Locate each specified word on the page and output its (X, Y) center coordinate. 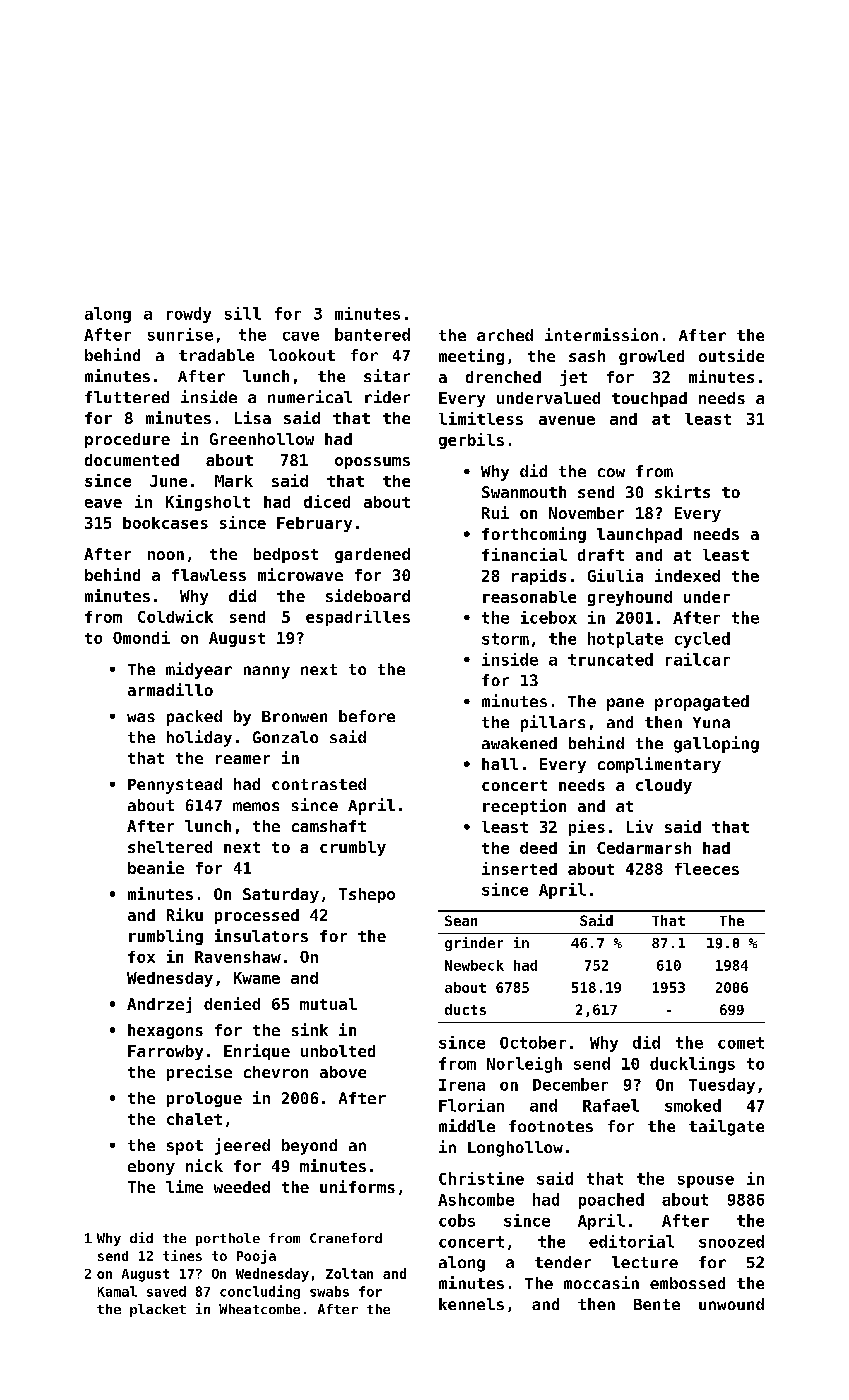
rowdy (189, 315)
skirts (682, 491)
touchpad (649, 399)
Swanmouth (524, 492)
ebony (151, 1167)
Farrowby (165, 1052)
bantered (372, 334)
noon (166, 555)
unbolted (338, 1051)
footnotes (551, 1126)
